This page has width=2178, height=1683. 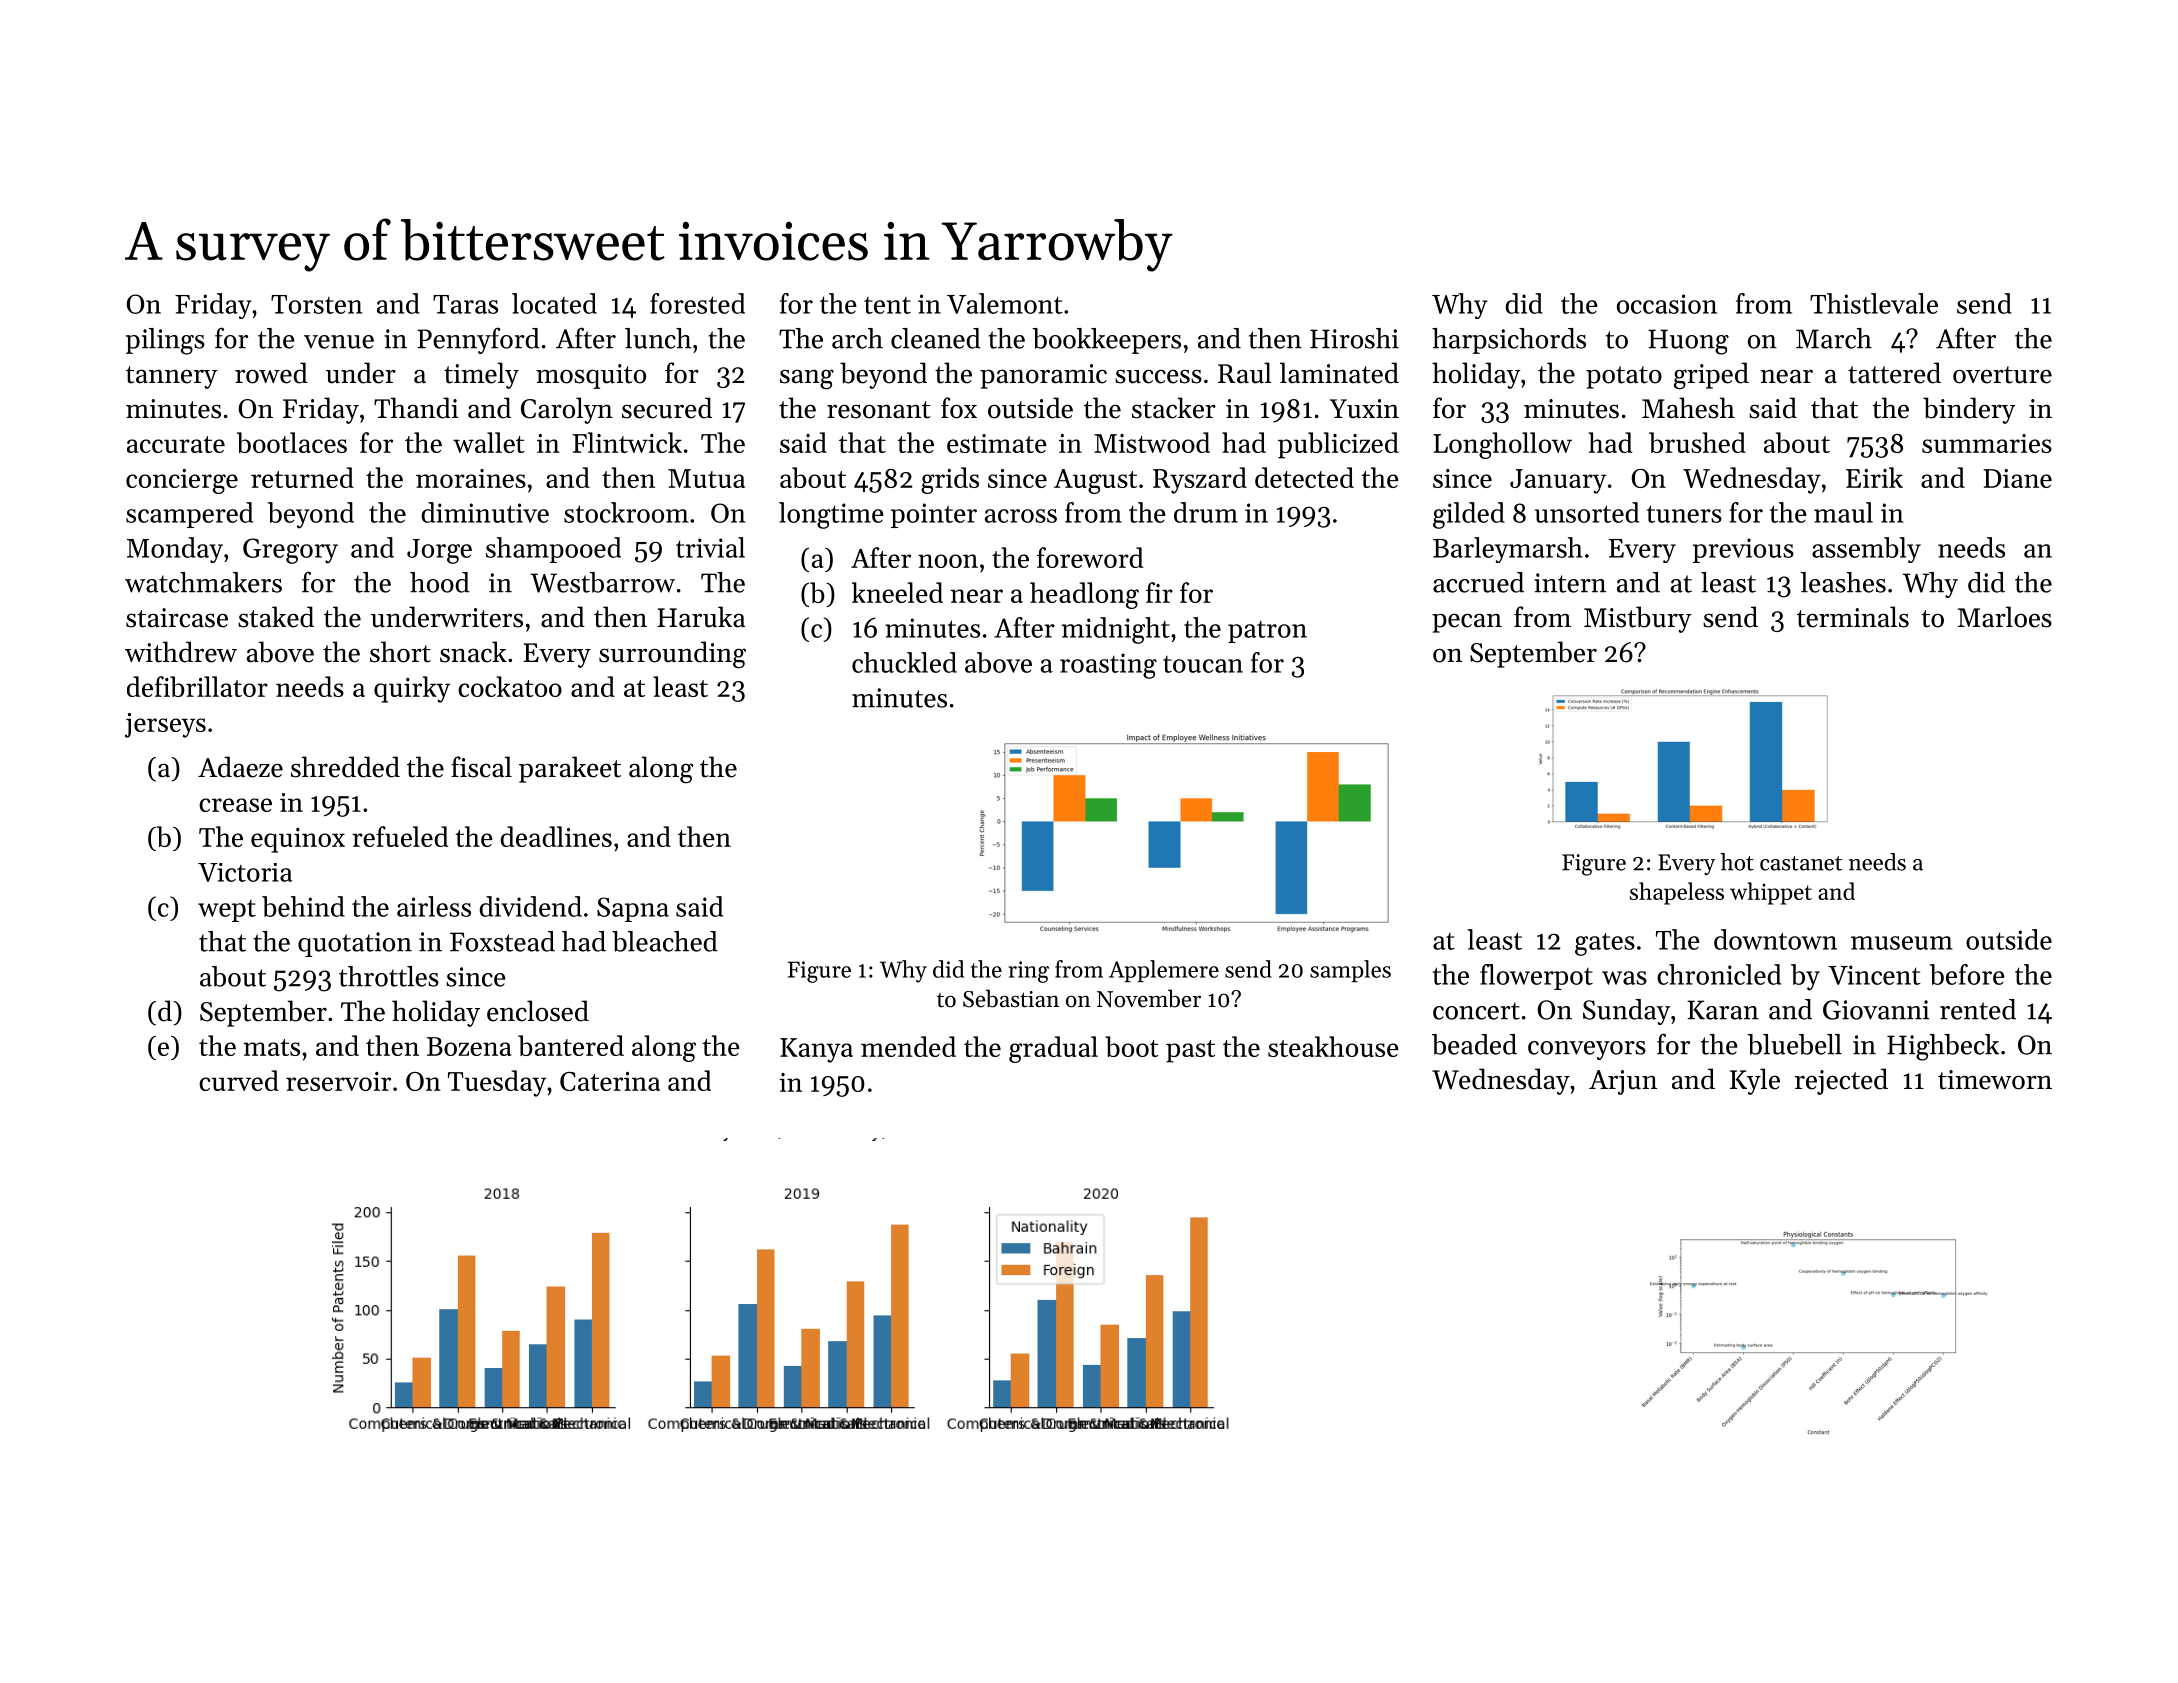 What do you see at coordinates (948, 561) in the page?
I see `noon` at bounding box center [948, 561].
